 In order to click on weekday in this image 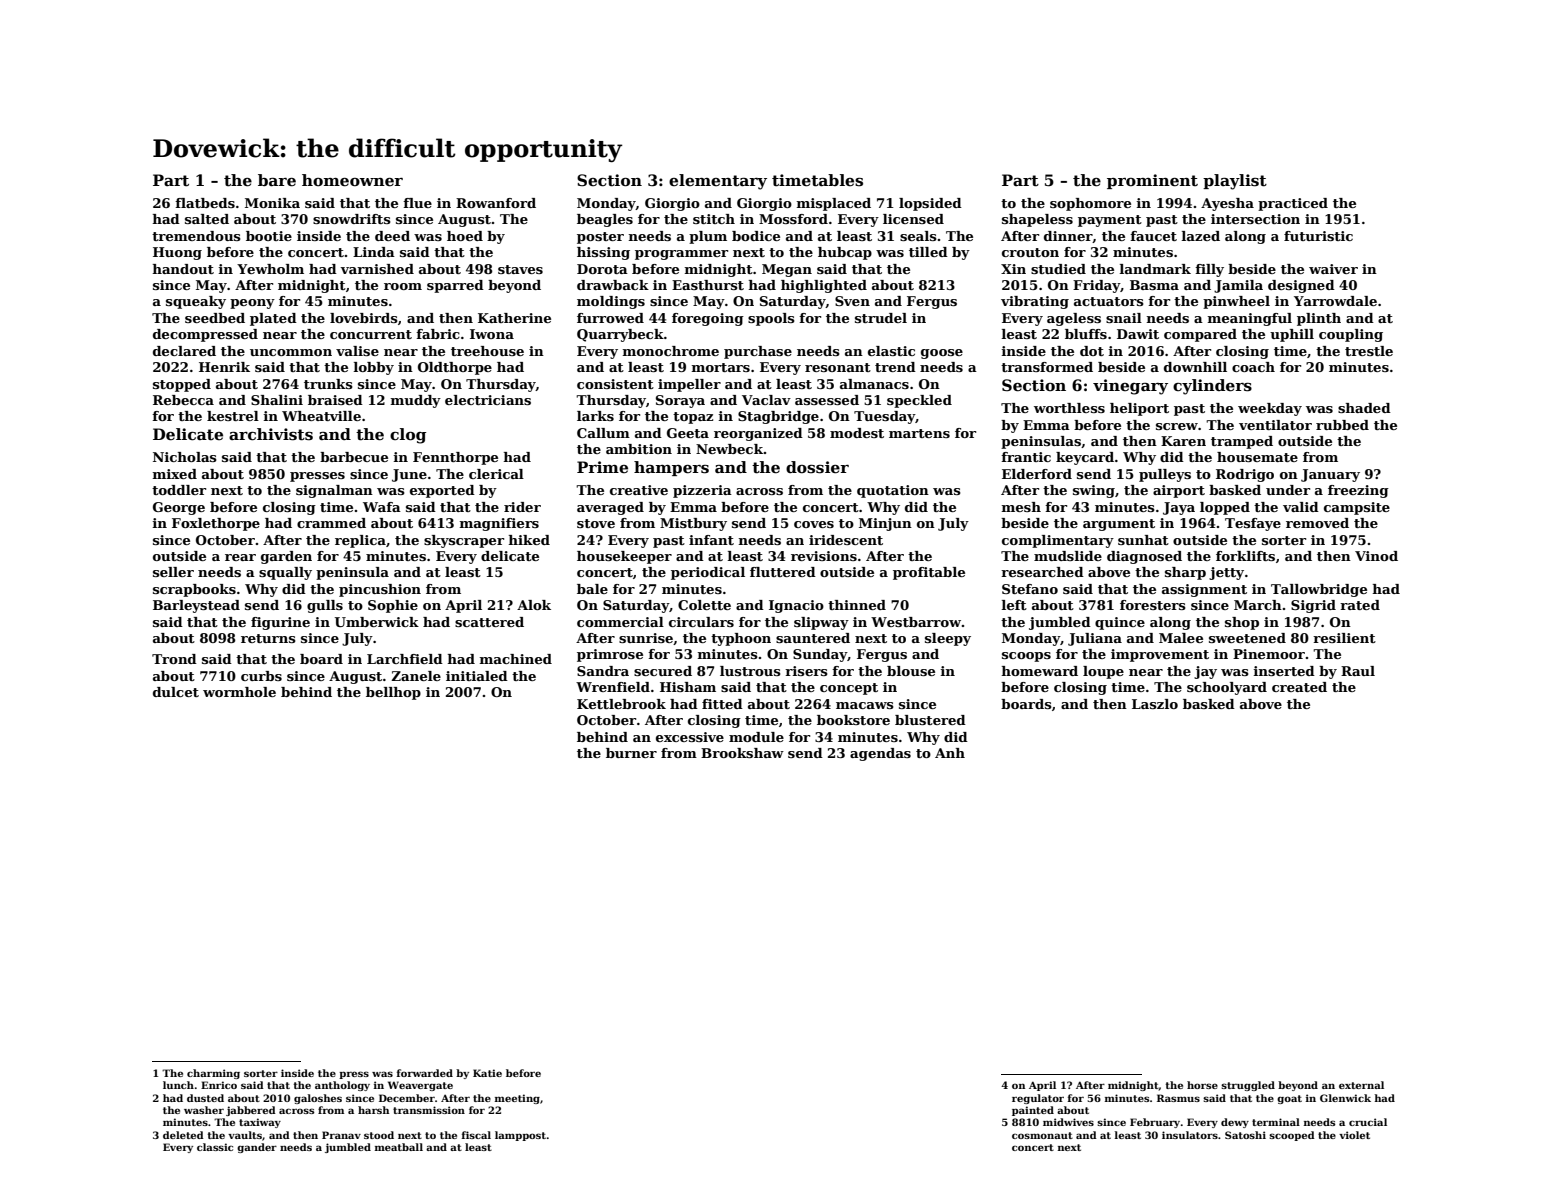, I will do `click(1270, 409)`.
